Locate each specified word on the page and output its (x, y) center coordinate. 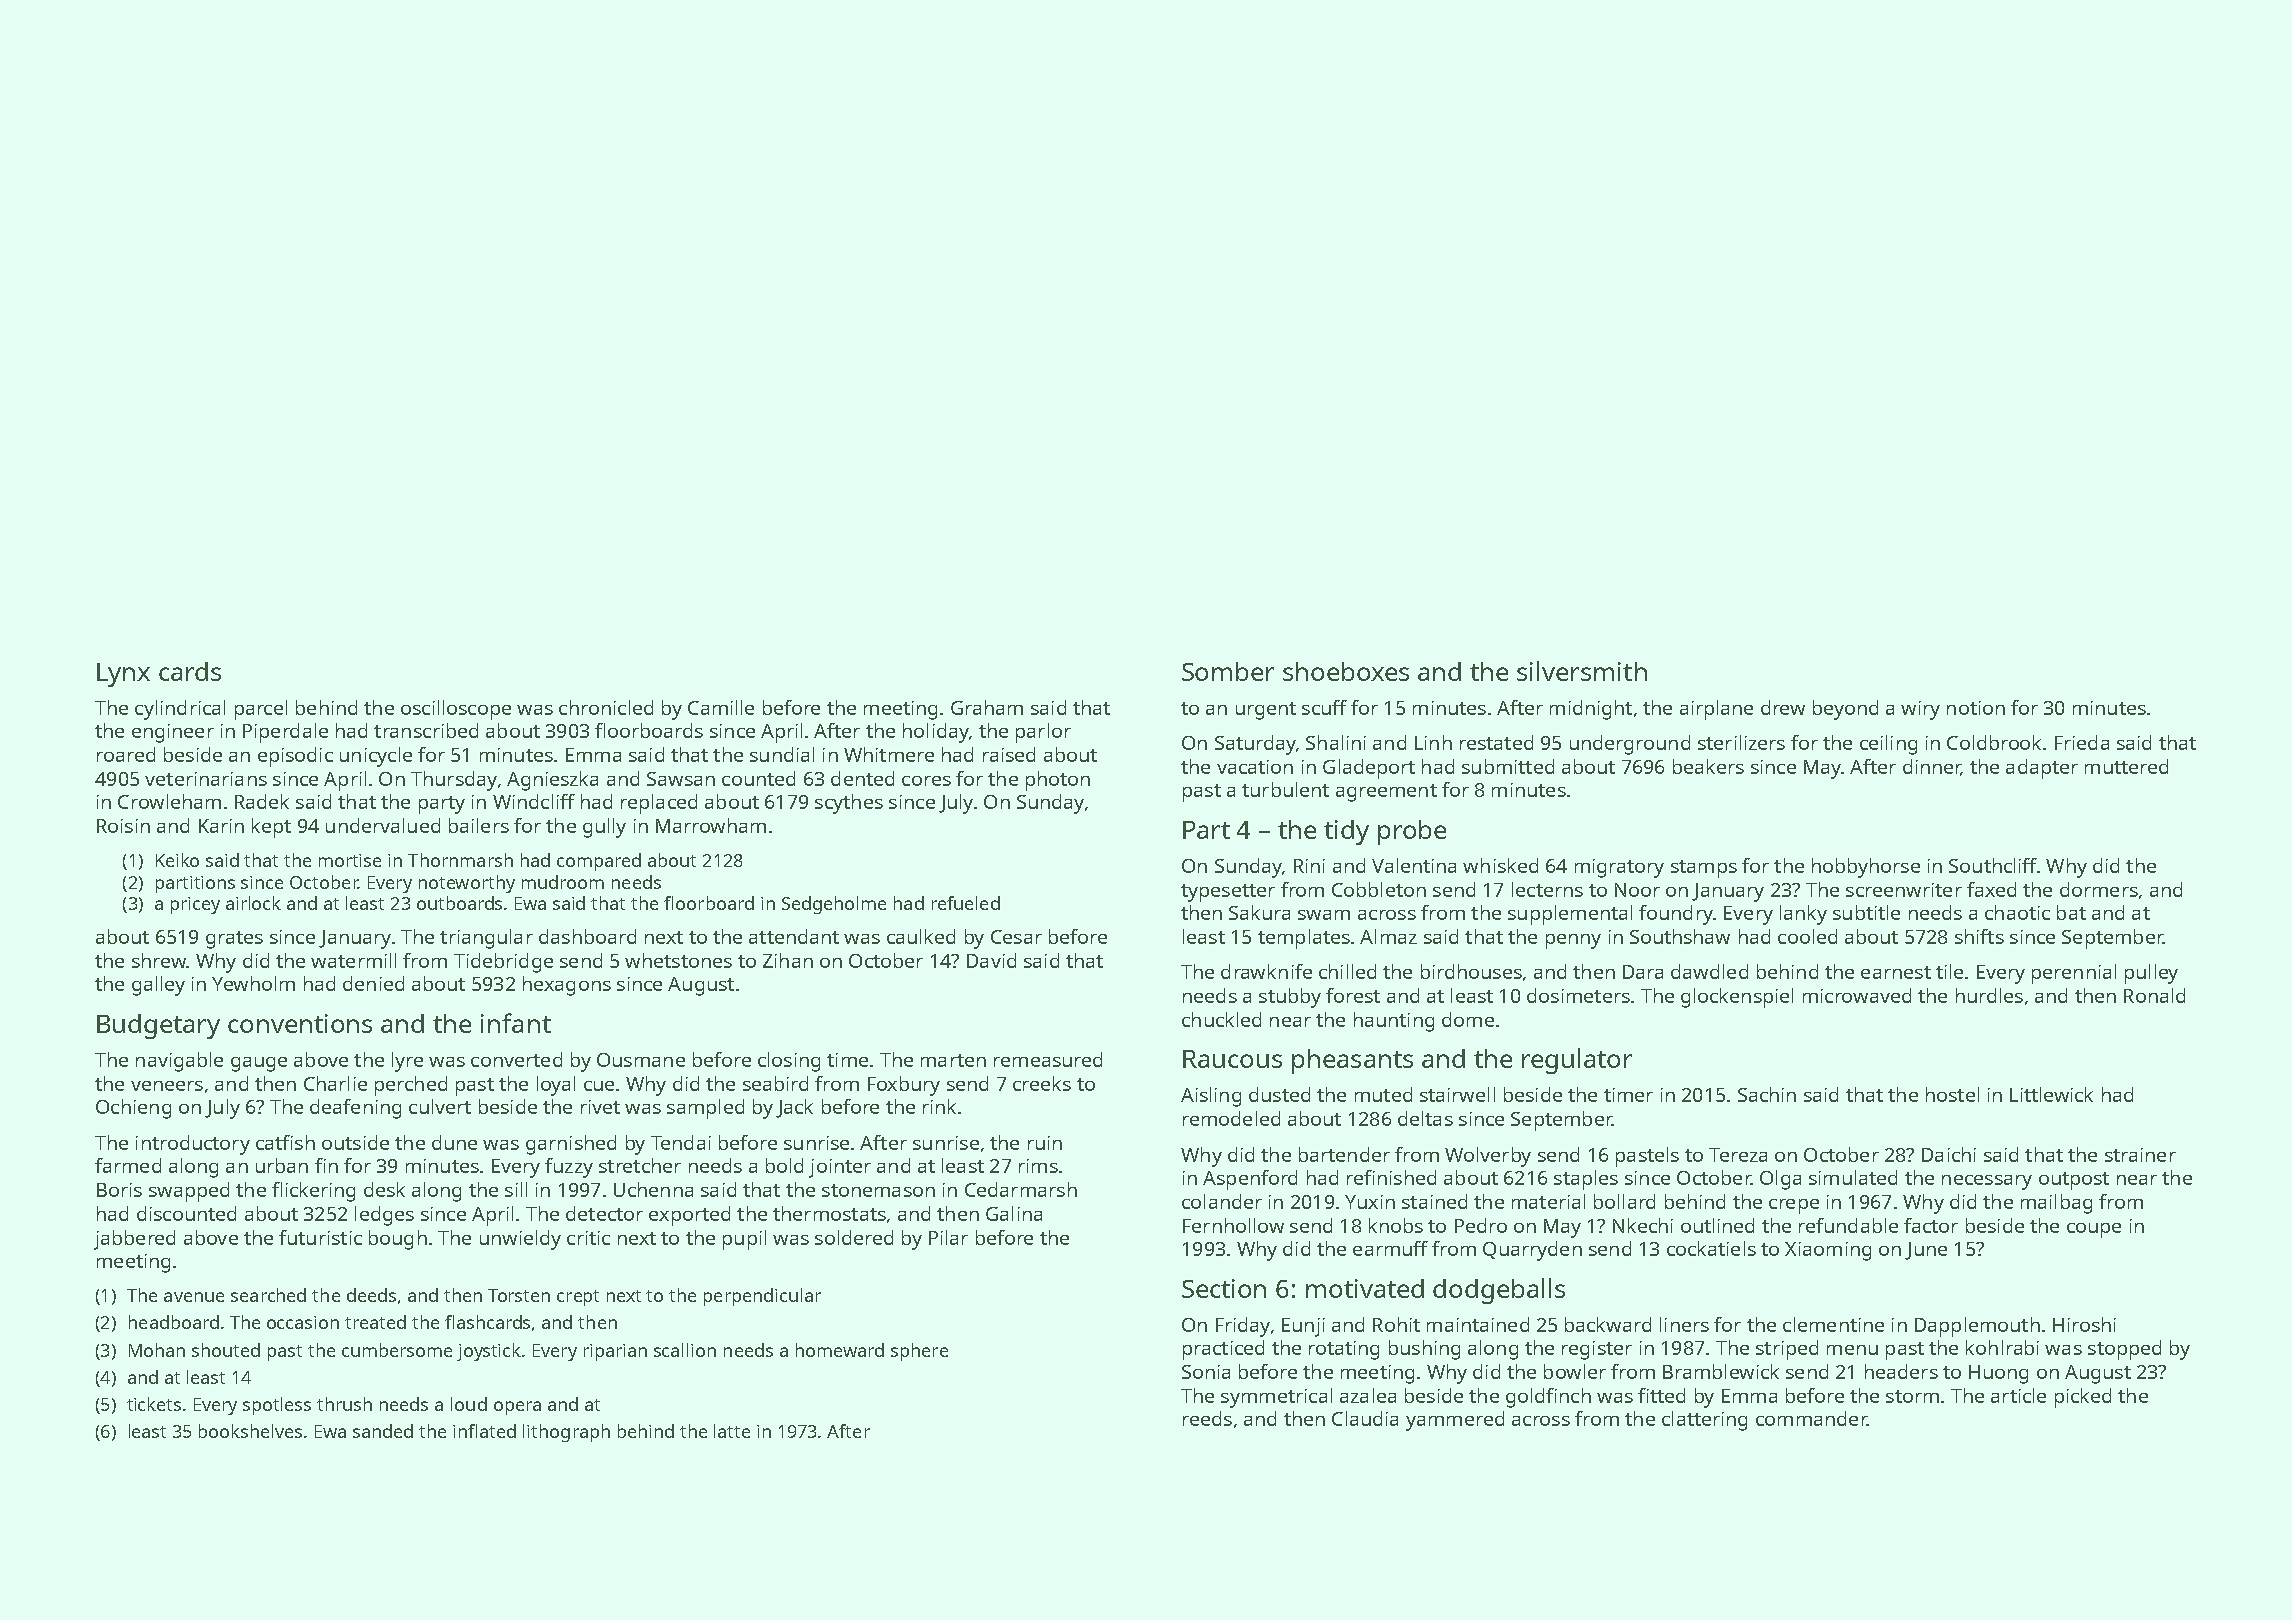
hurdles (1989, 995)
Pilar (948, 1237)
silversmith (1582, 671)
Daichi (1949, 1154)
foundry (1676, 915)
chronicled (606, 707)
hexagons (567, 986)
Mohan (157, 1350)
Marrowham (711, 825)
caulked (921, 936)
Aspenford (1250, 1180)
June (1926, 1251)
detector (604, 1213)
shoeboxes (1346, 671)
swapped (189, 1192)
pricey (195, 905)
